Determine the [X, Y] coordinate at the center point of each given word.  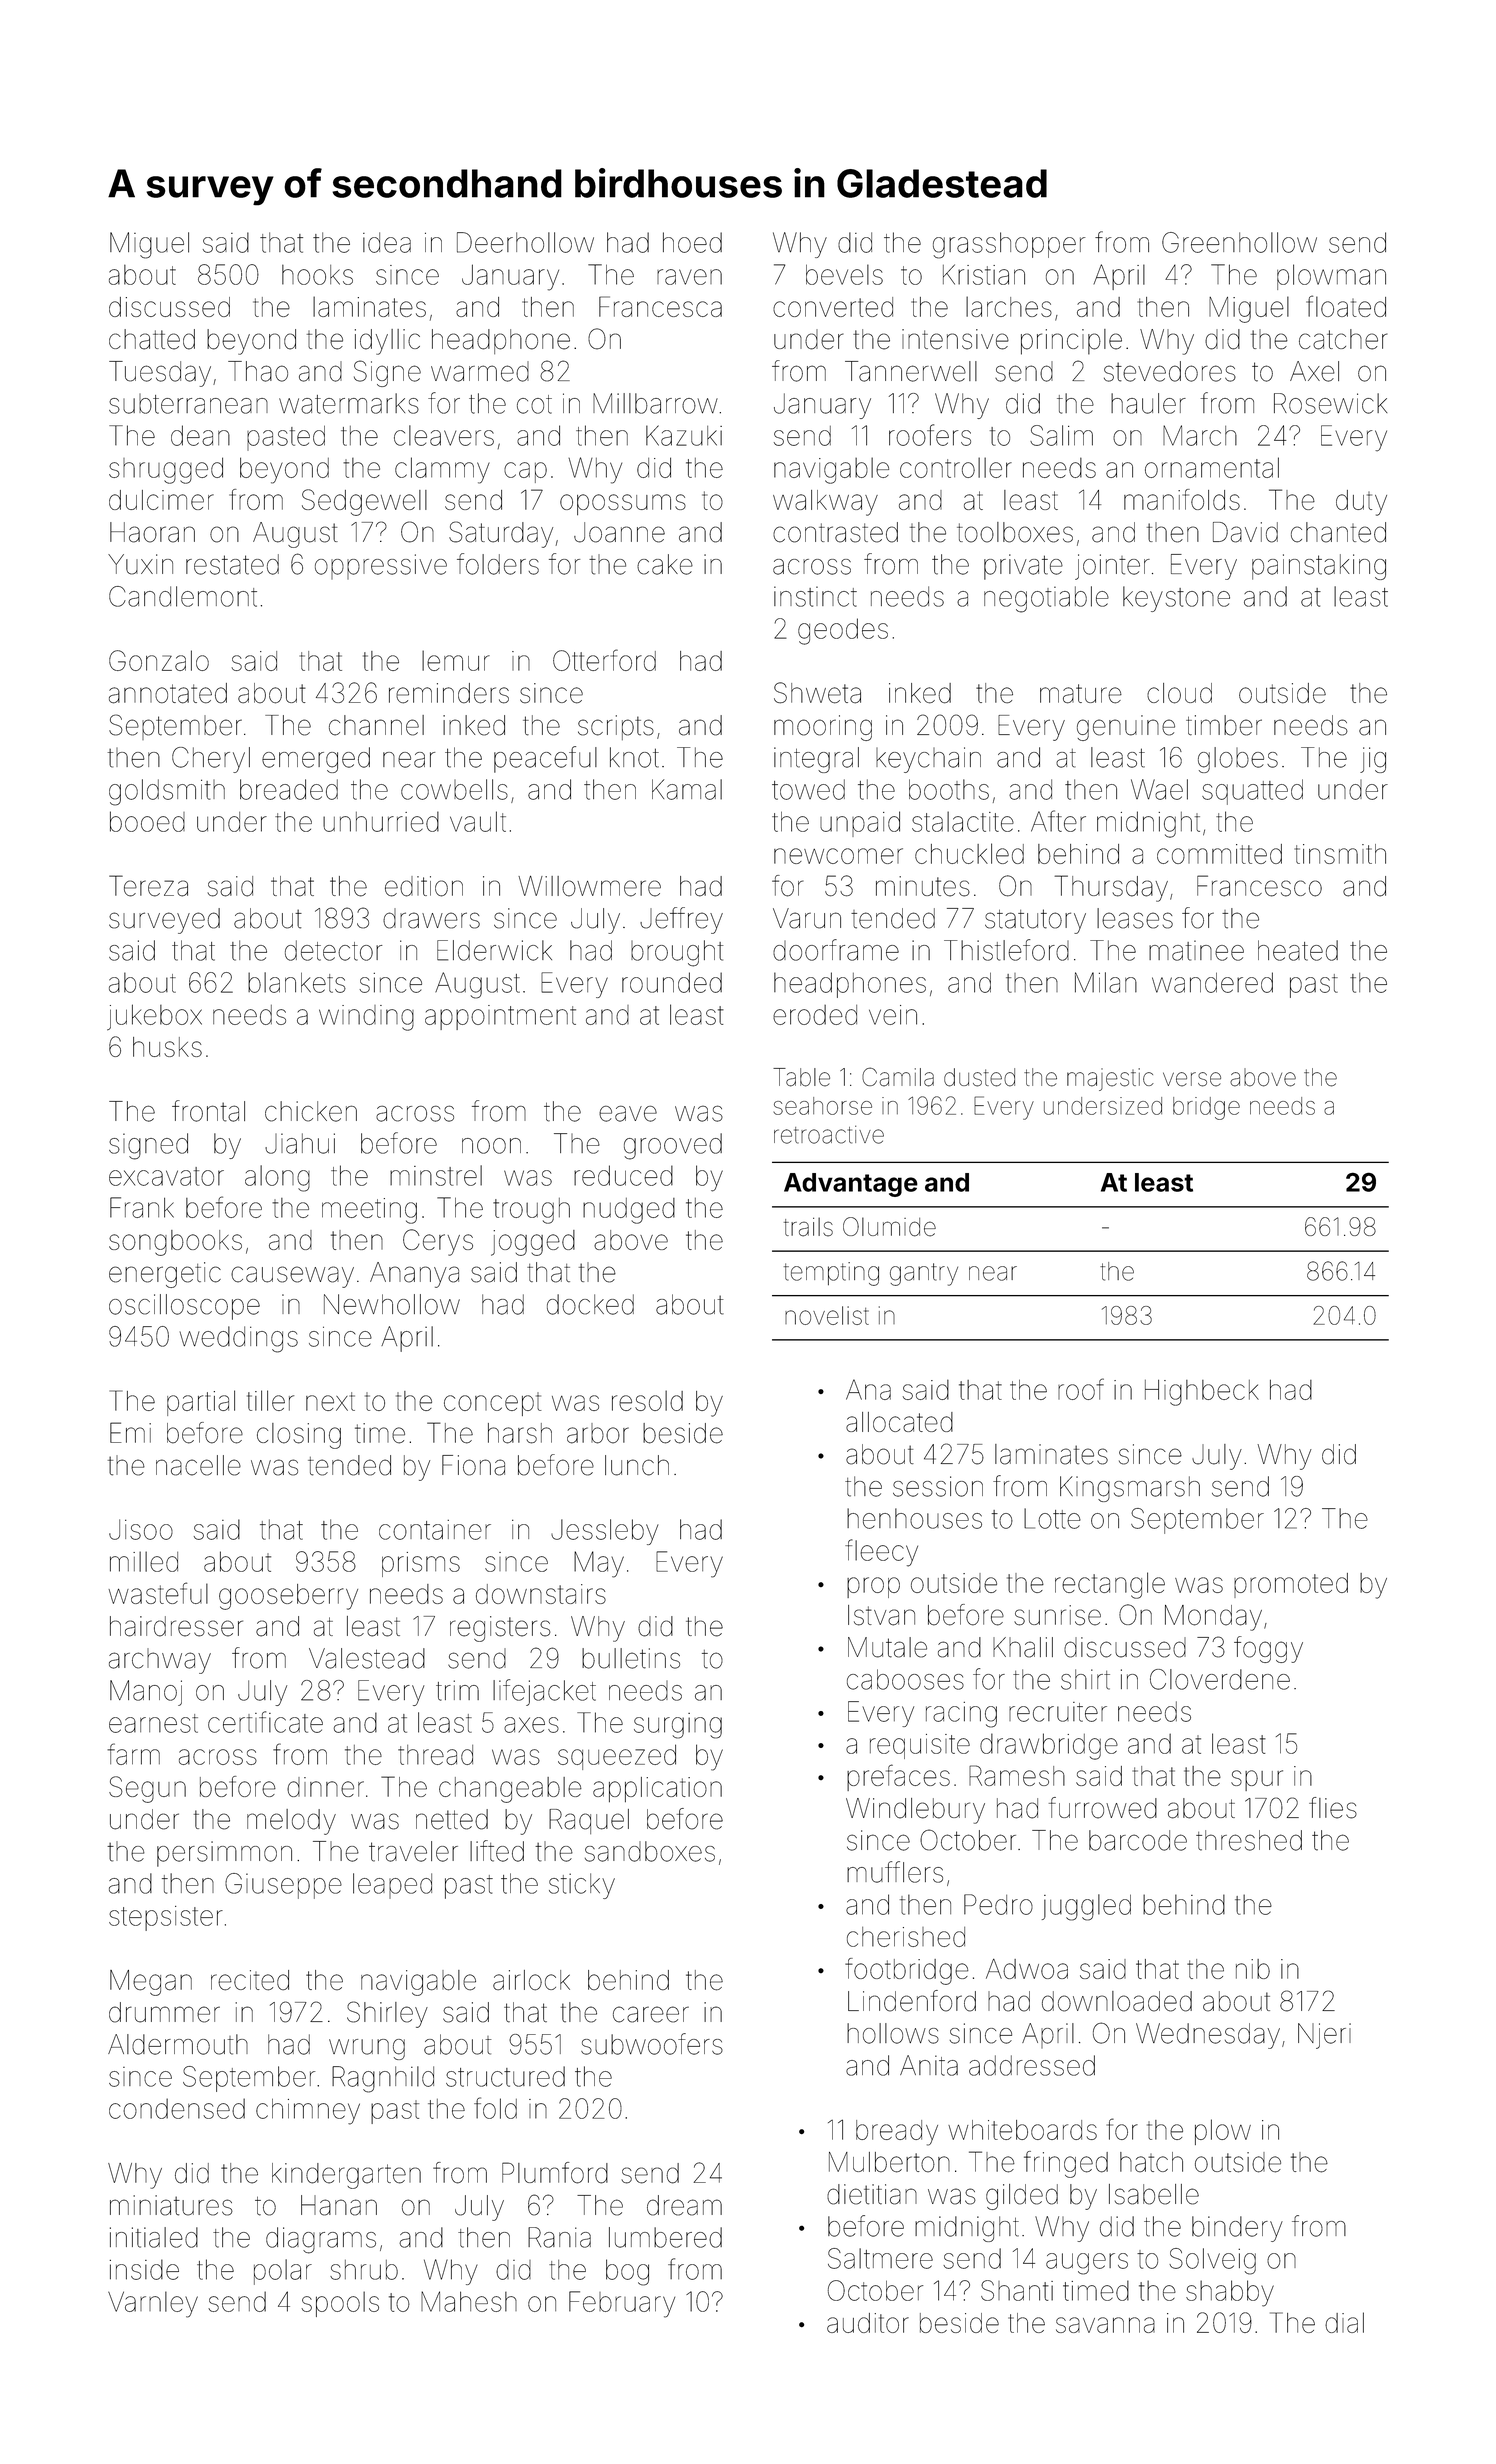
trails [808, 1227]
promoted [1291, 1585]
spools [340, 2304]
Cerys [438, 1242]
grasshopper [1009, 245]
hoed [692, 242]
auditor [868, 2323]
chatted [152, 339]
